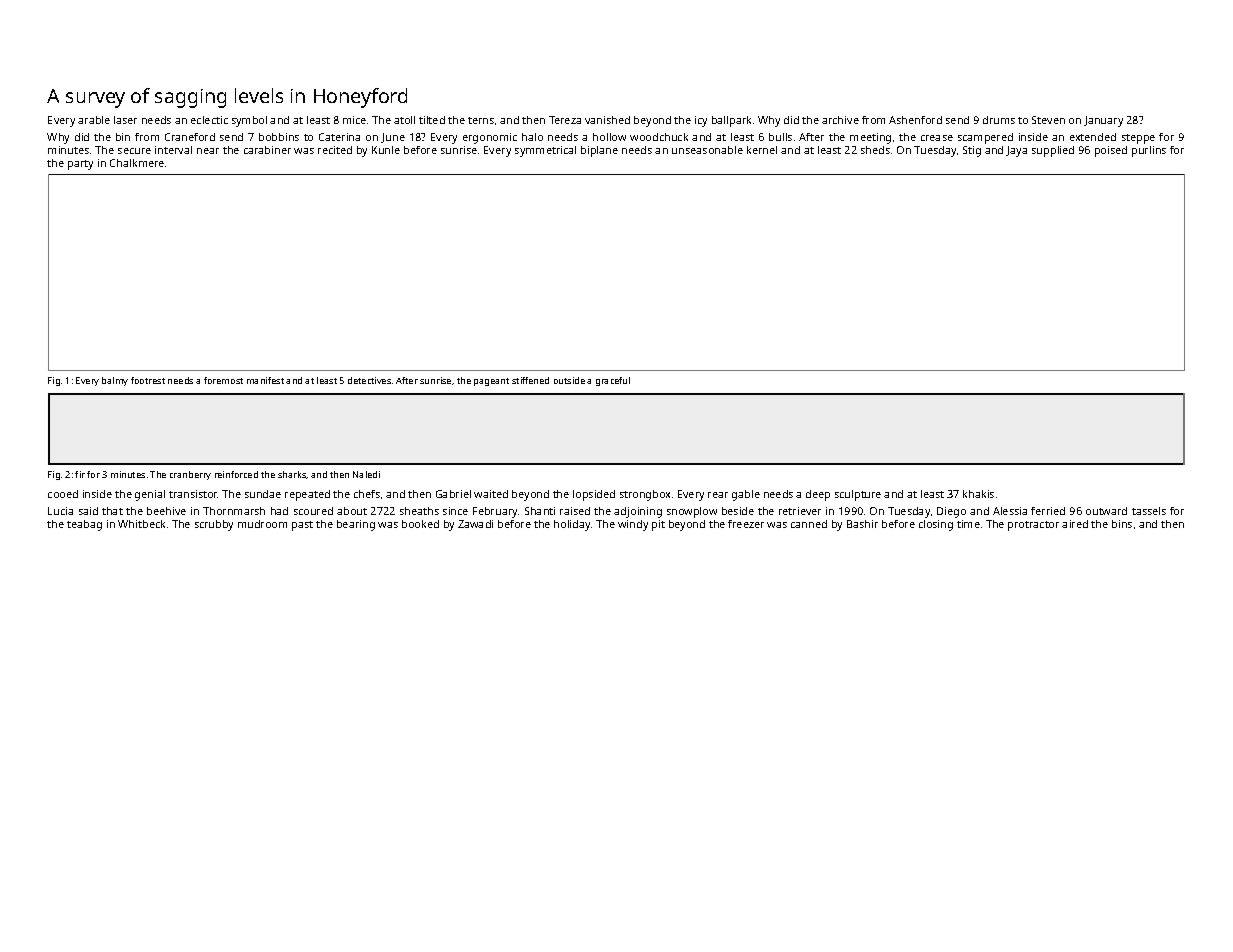  I want to click on manifest, so click(265, 380).
